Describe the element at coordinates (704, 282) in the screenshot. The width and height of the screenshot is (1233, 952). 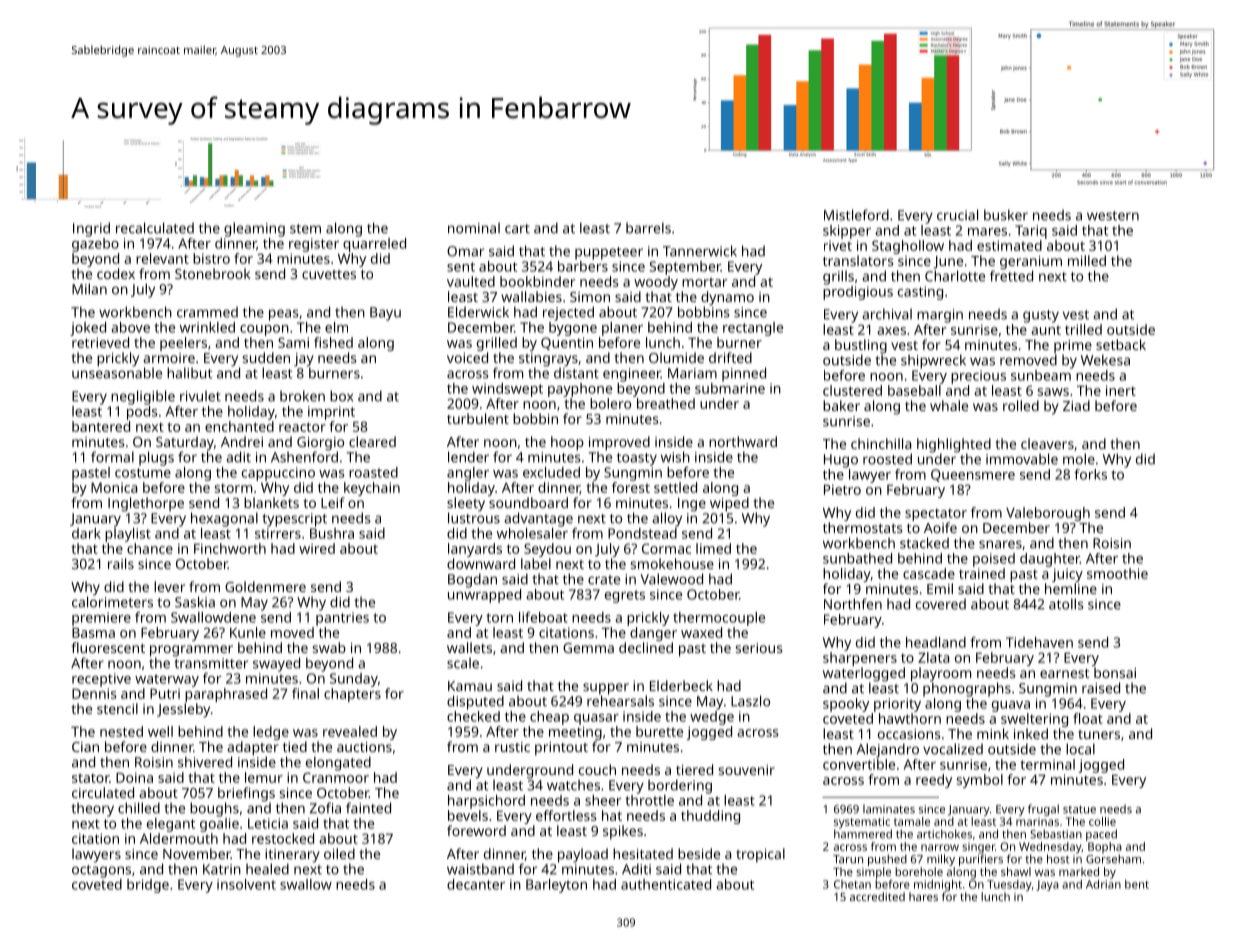
I see `mortar` at that location.
